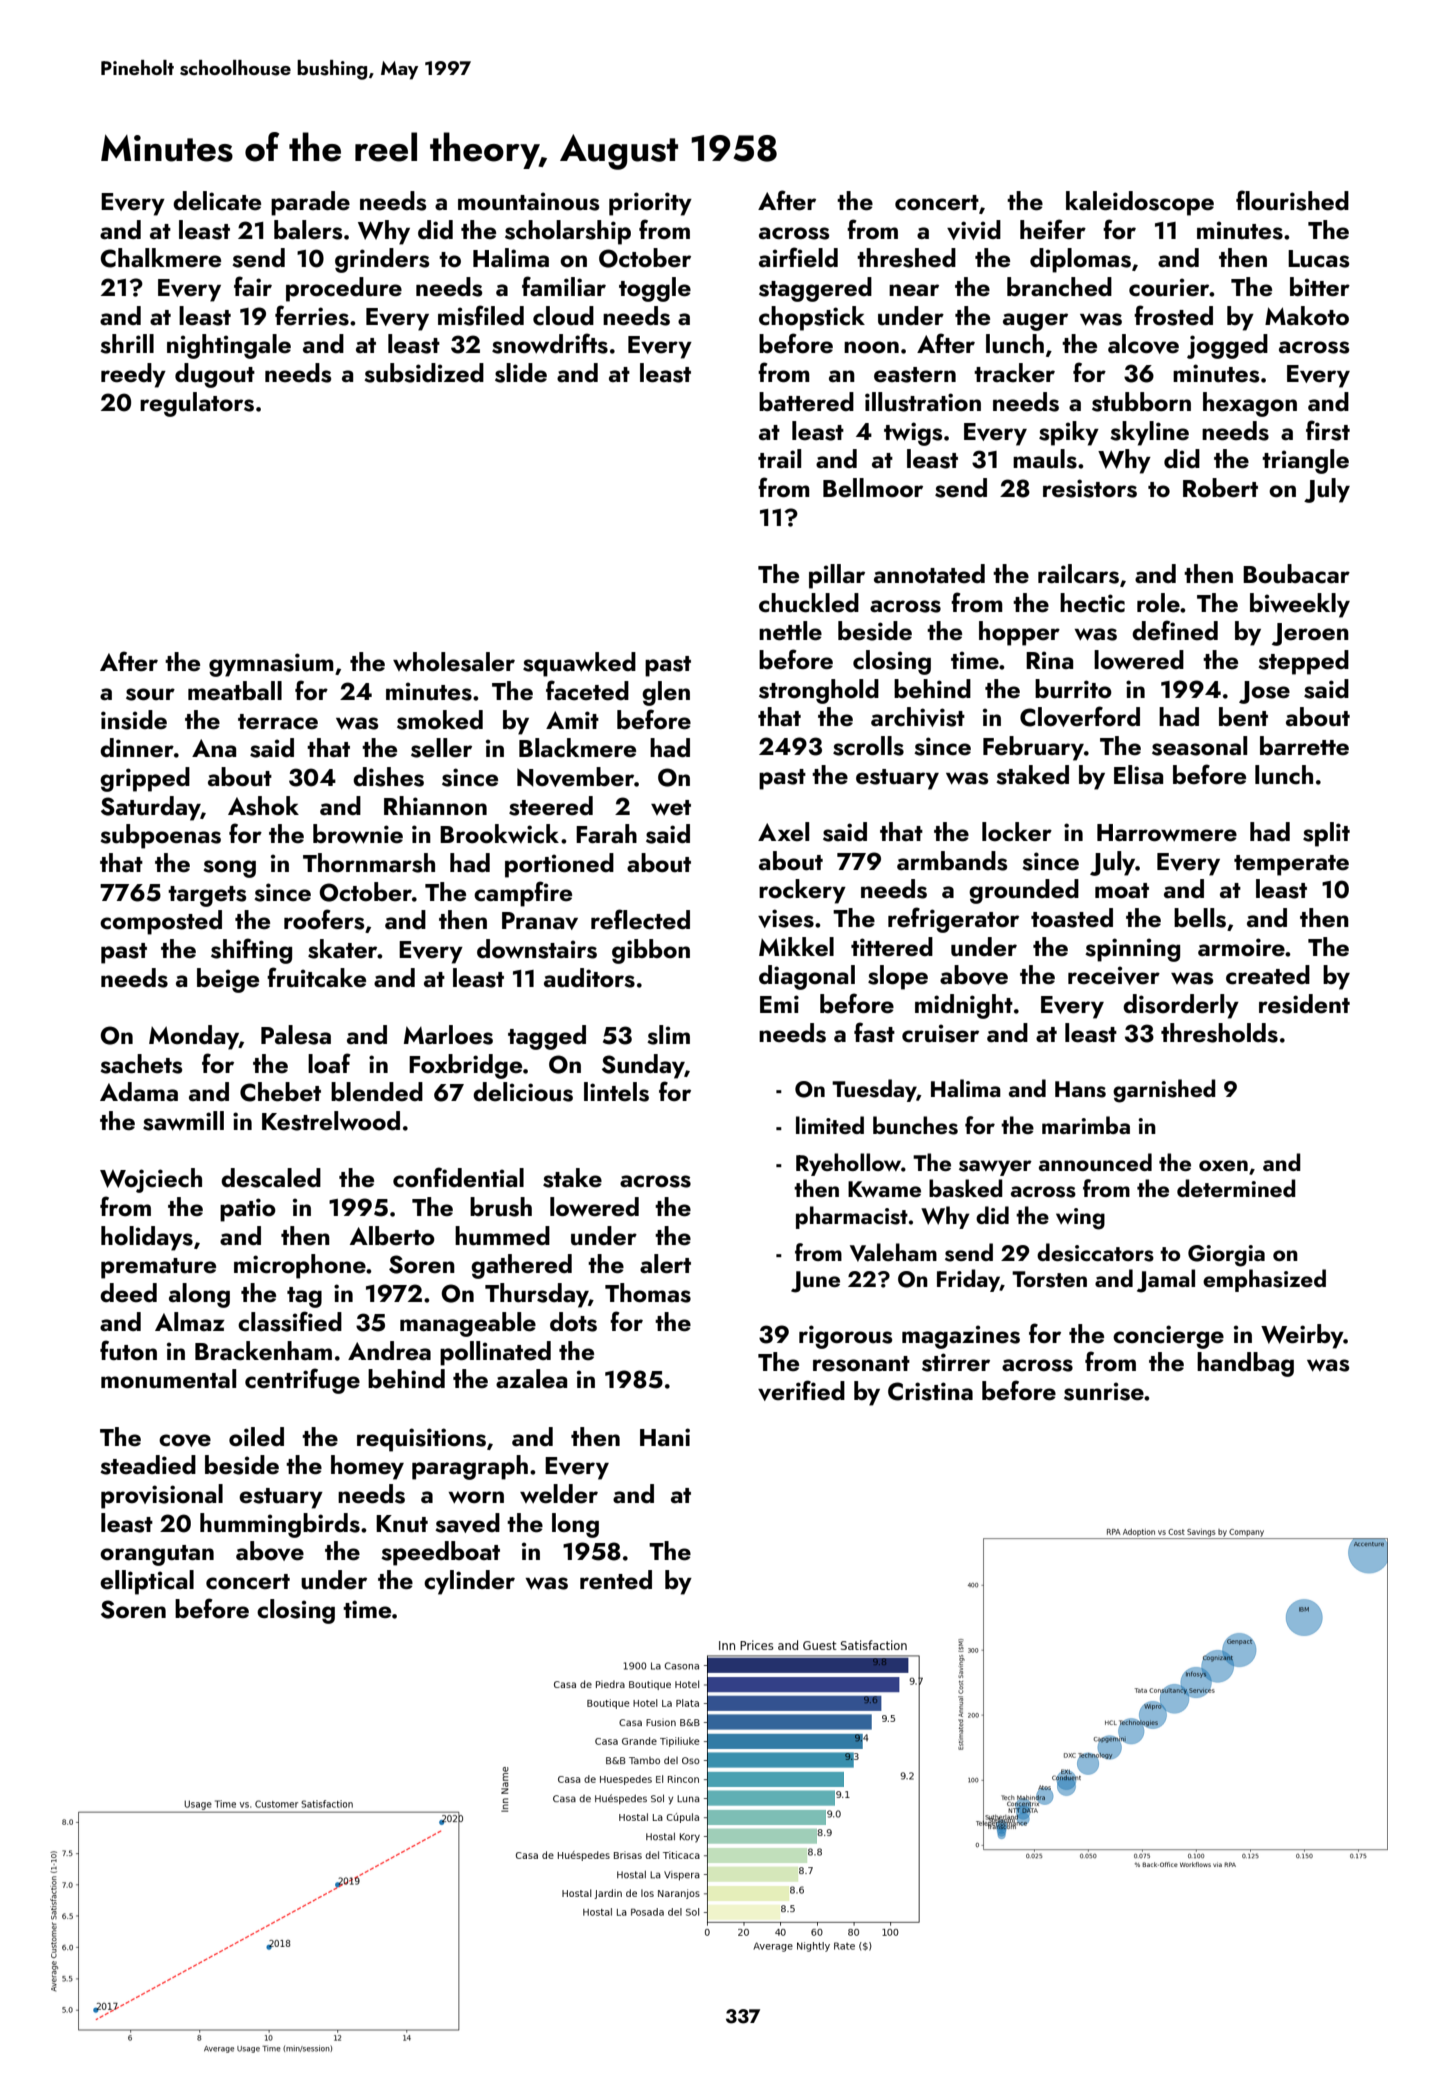  I want to click on subsidized, so click(424, 373).
